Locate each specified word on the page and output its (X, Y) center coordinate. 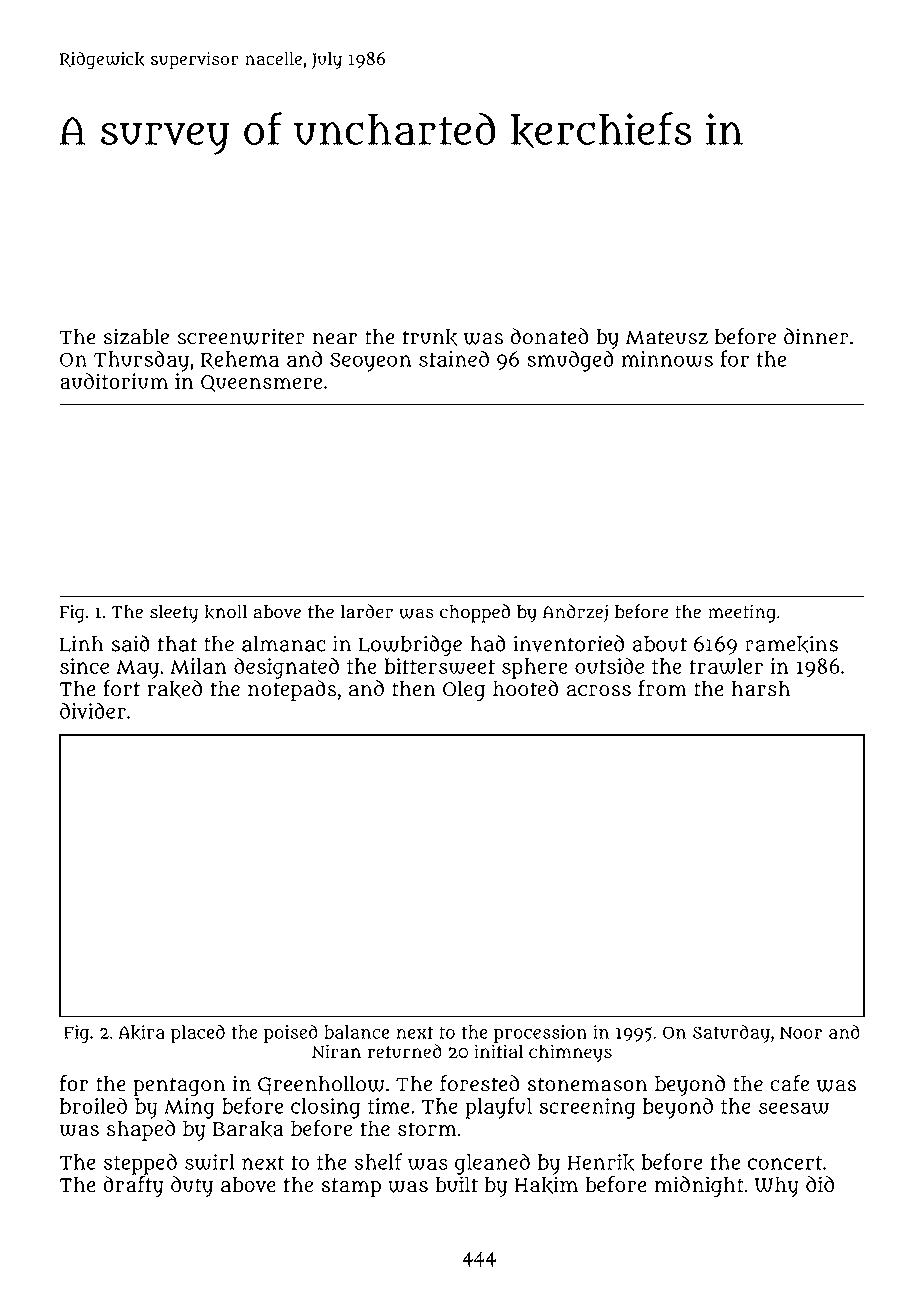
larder (367, 611)
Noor (801, 1032)
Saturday (731, 1033)
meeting (742, 613)
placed (198, 1033)
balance (356, 1032)
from (662, 688)
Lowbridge (410, 646)
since (84, 666)
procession (540, 1034)
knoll (226, 612)
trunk (430, 337)
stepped (140, 1164)
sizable (136, 336)
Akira (142, 1032)
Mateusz (667, 337)
